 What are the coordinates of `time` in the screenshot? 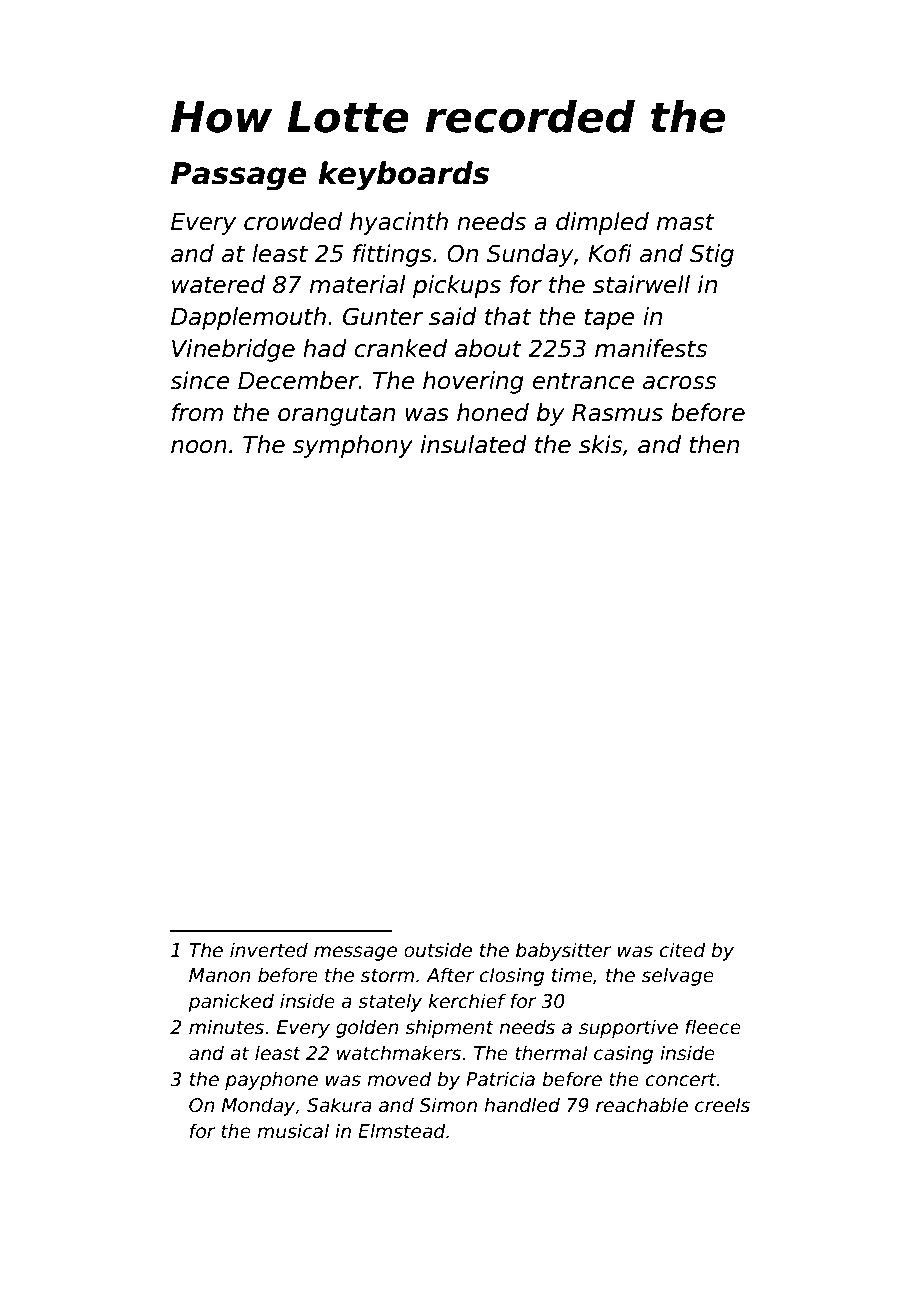 It's located at (572, 975).
